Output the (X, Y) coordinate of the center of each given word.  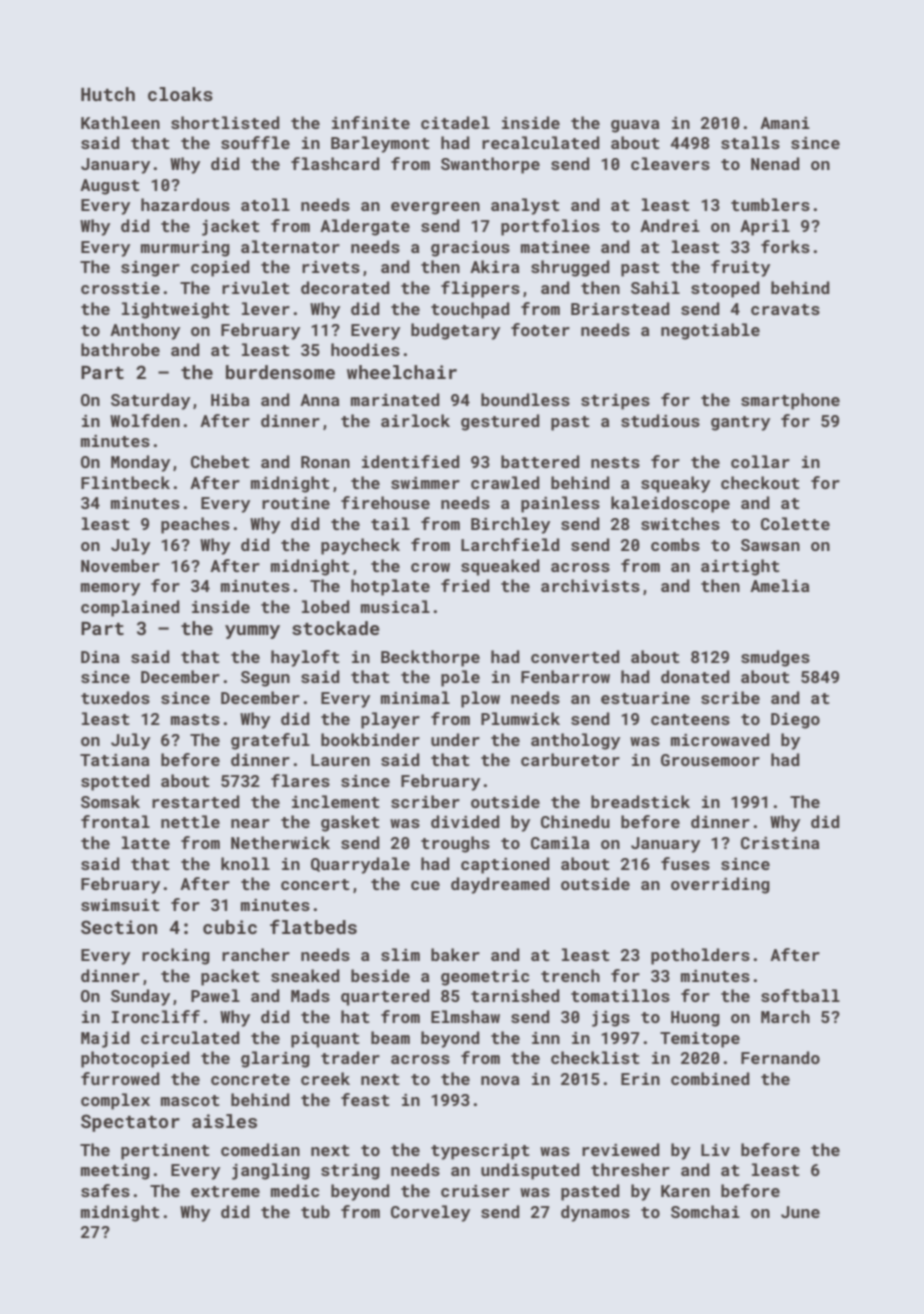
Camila (560, 842)
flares (300, 780)
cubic (230, 927)
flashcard (335, 163)
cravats (785, 309)
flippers (480, 289)
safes (105, 1190)
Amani (785, 123)
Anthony (145, 331)
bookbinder (370, 739)
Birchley (510, 525)
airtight (740, 567)
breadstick (640, 801)
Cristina (780, 843)
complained (130, 608)
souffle (255, 142)
